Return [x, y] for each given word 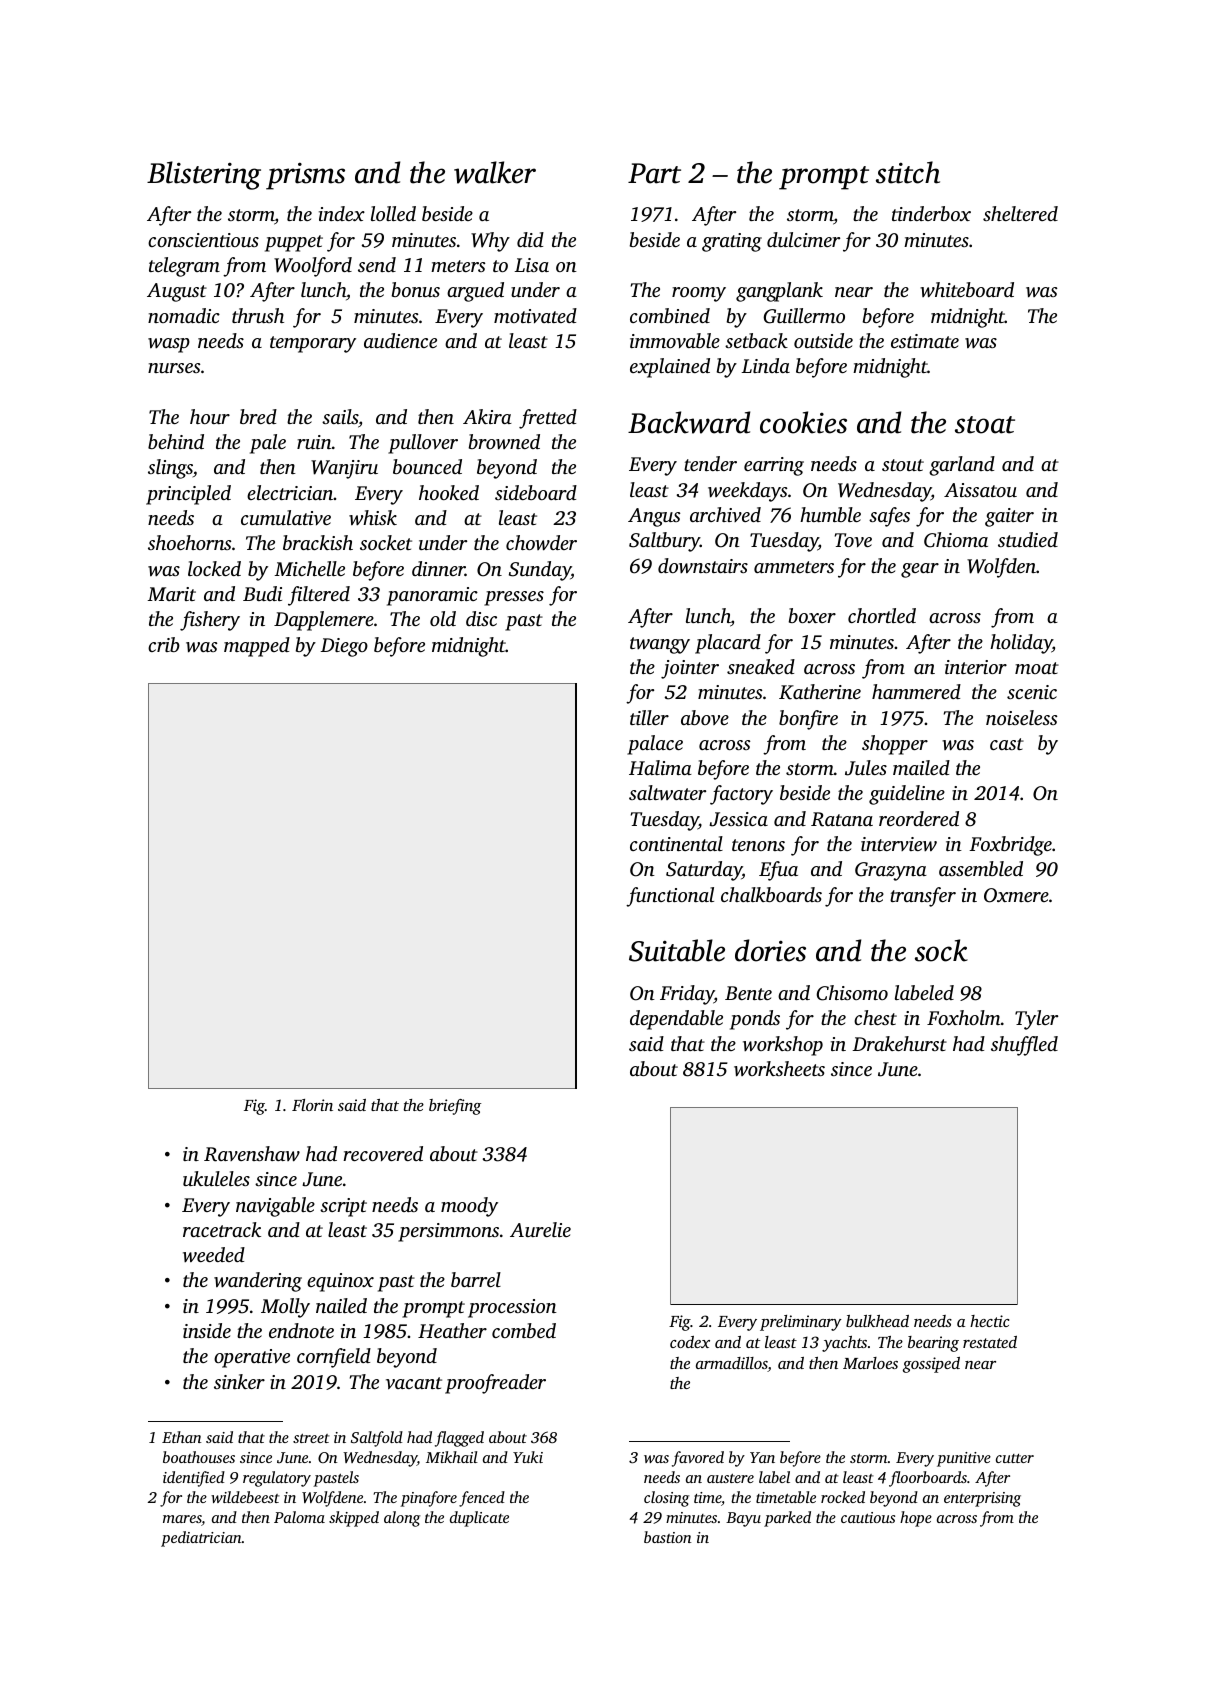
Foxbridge [1010, 846]
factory [741, 795]
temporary [313, 344]
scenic [1032, 692]
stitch [908, 172]
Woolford [313, 267]
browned [504, 442]
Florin [312, 1105]
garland [962, 466]
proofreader [495, 1384]
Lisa [531, 265]
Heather [452, 1330]
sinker [239, 1381]
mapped [257, 647]
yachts [844, 1344]
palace [655, 745]
